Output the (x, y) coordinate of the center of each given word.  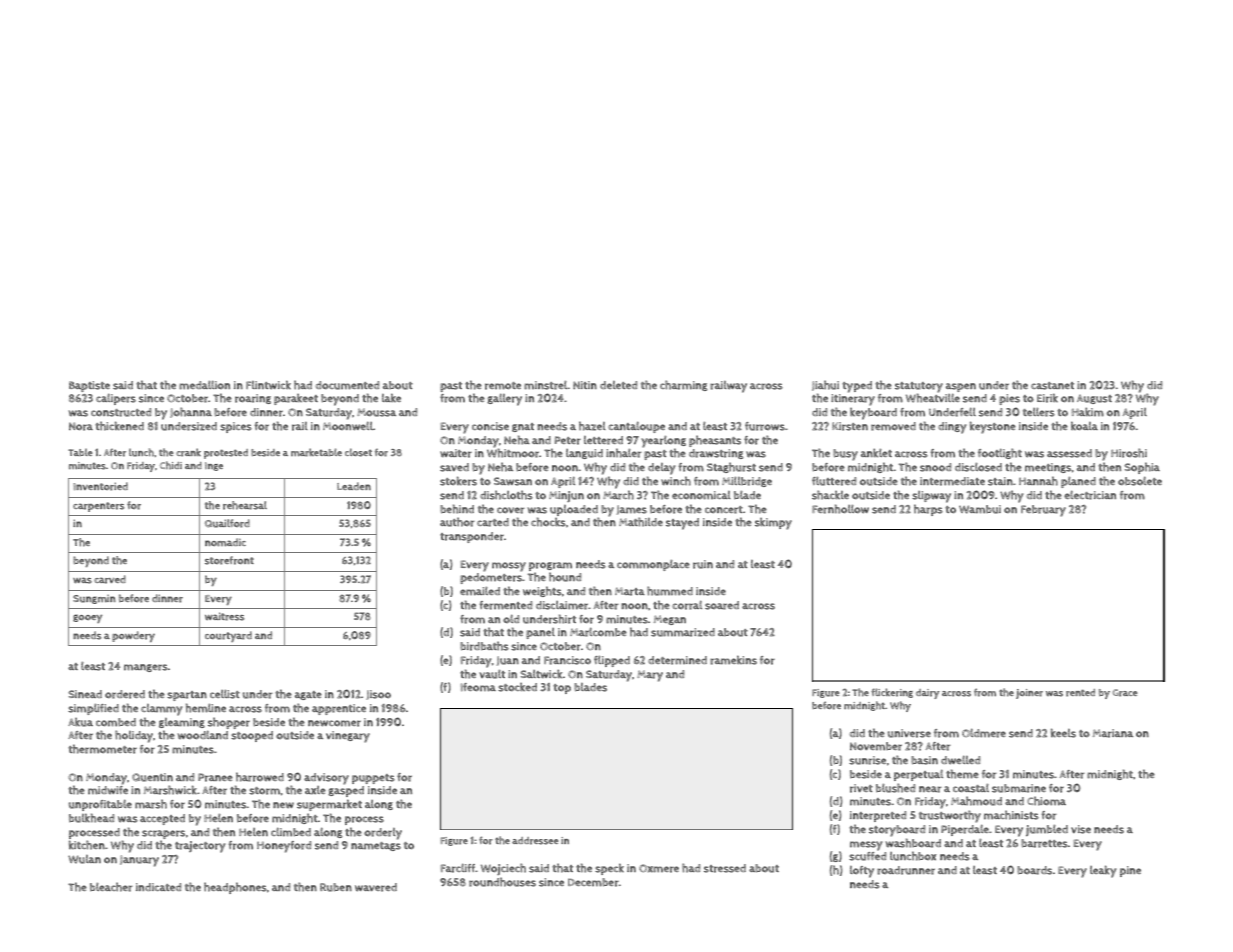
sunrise (867, 760)
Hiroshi (1129, 453)
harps (928, 510)
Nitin (585, 385)
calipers (116, 399)
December (593, 882)
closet (358, 452)
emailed (480, 591)
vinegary (348, 737)
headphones (235, 888)
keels (1063, 733)
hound (565, 577)
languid (584, 454)
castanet (1052, 386)
